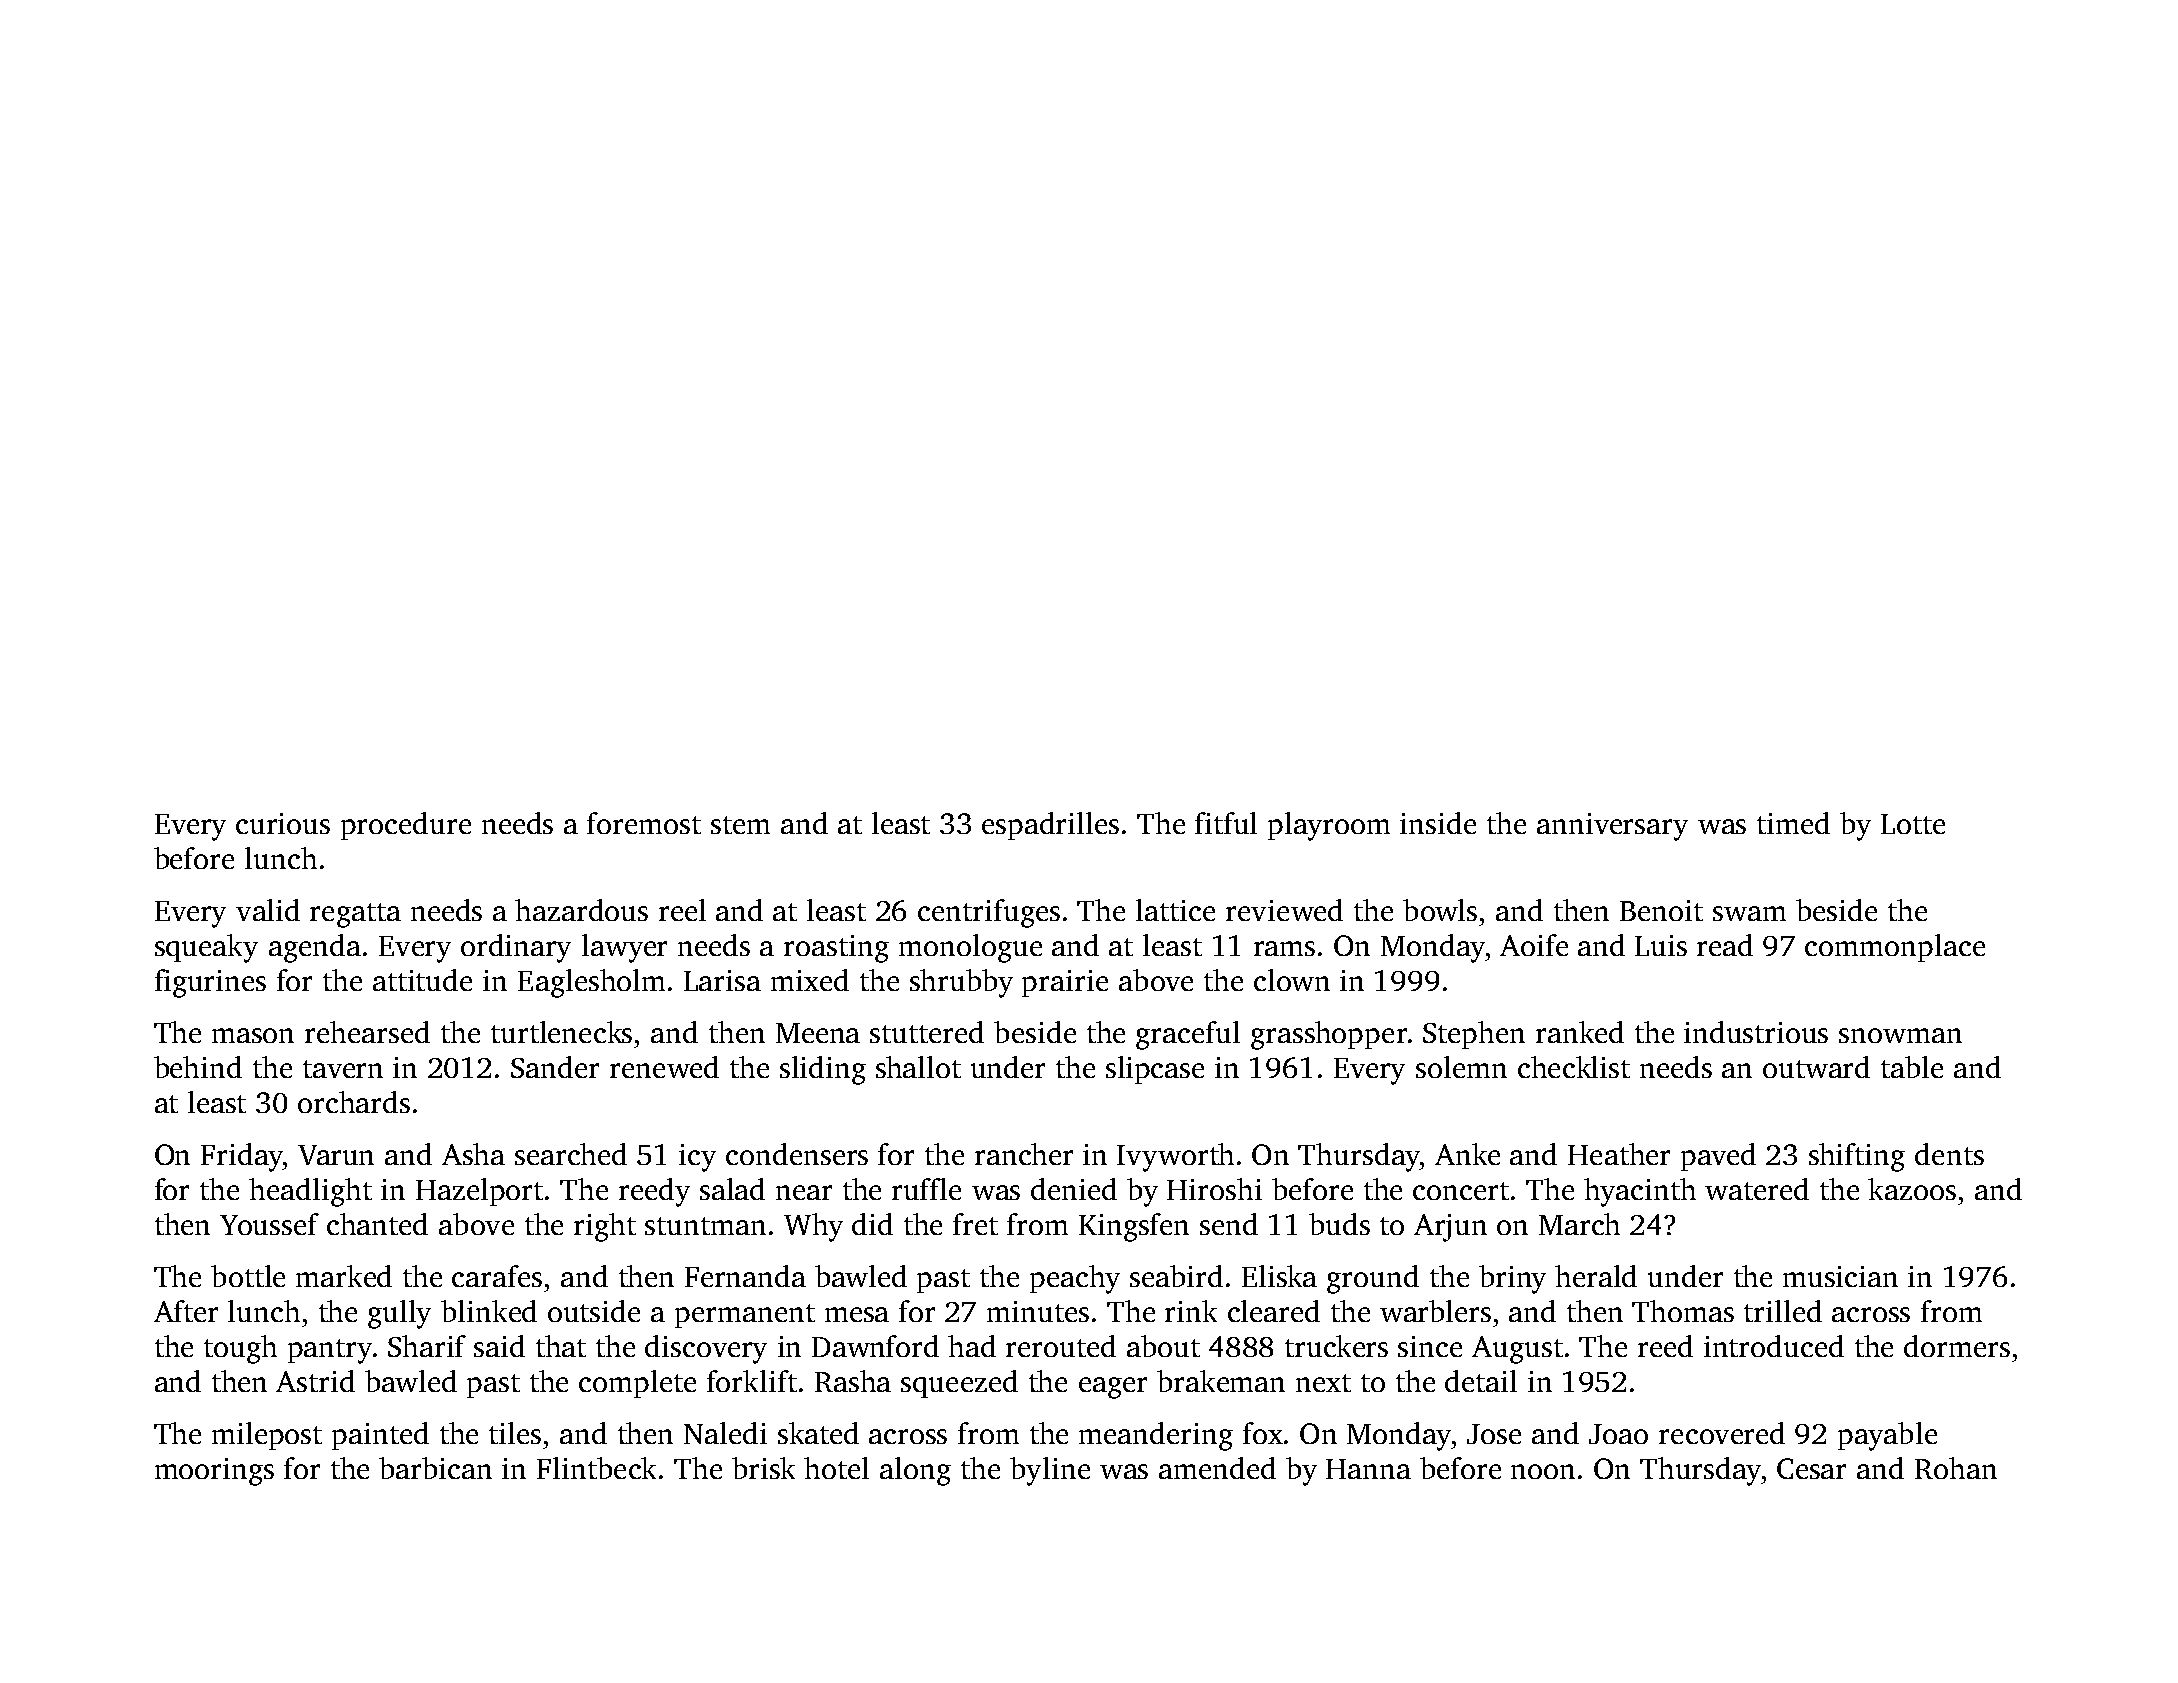  What do you see at coordinates (1912, 1189) in the screenshot?
I see `kazoos` at bounding box center [1912, 1189].
